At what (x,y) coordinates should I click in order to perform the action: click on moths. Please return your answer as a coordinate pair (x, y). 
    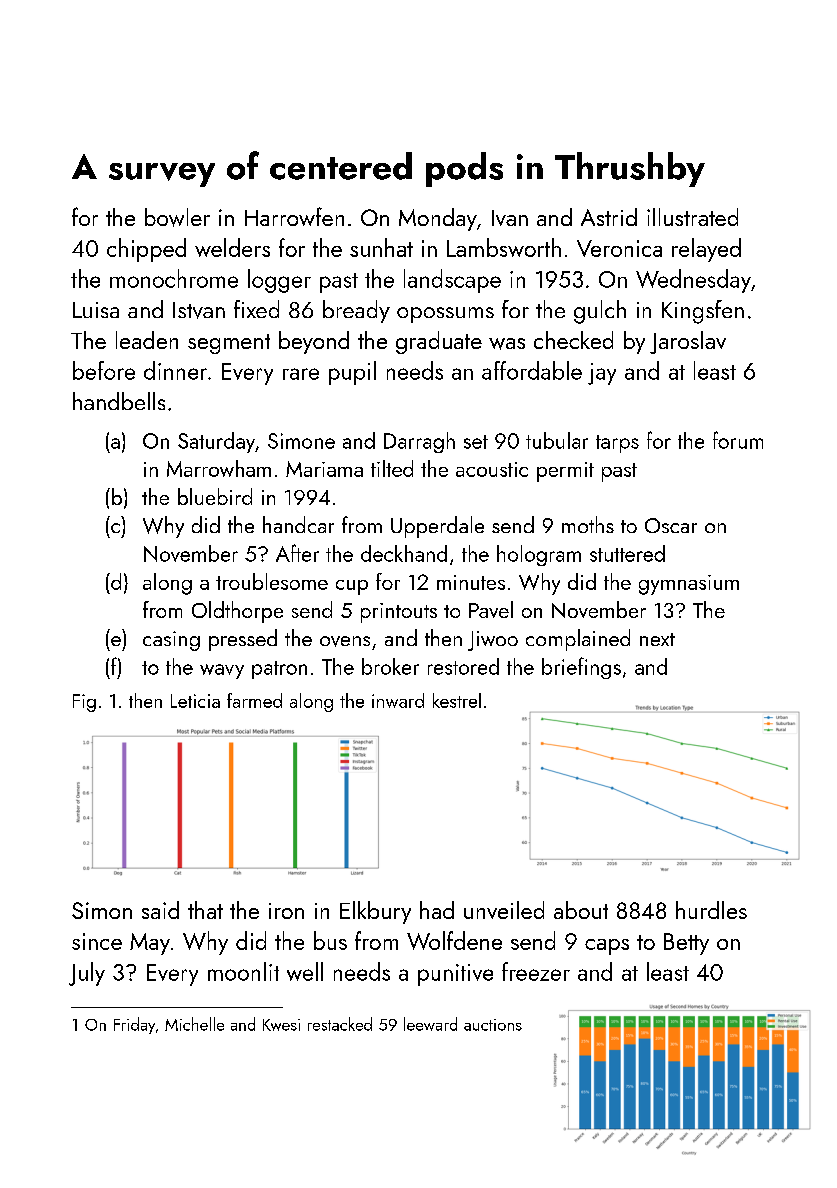
    Looking at the image, I should click on (588, 524).
